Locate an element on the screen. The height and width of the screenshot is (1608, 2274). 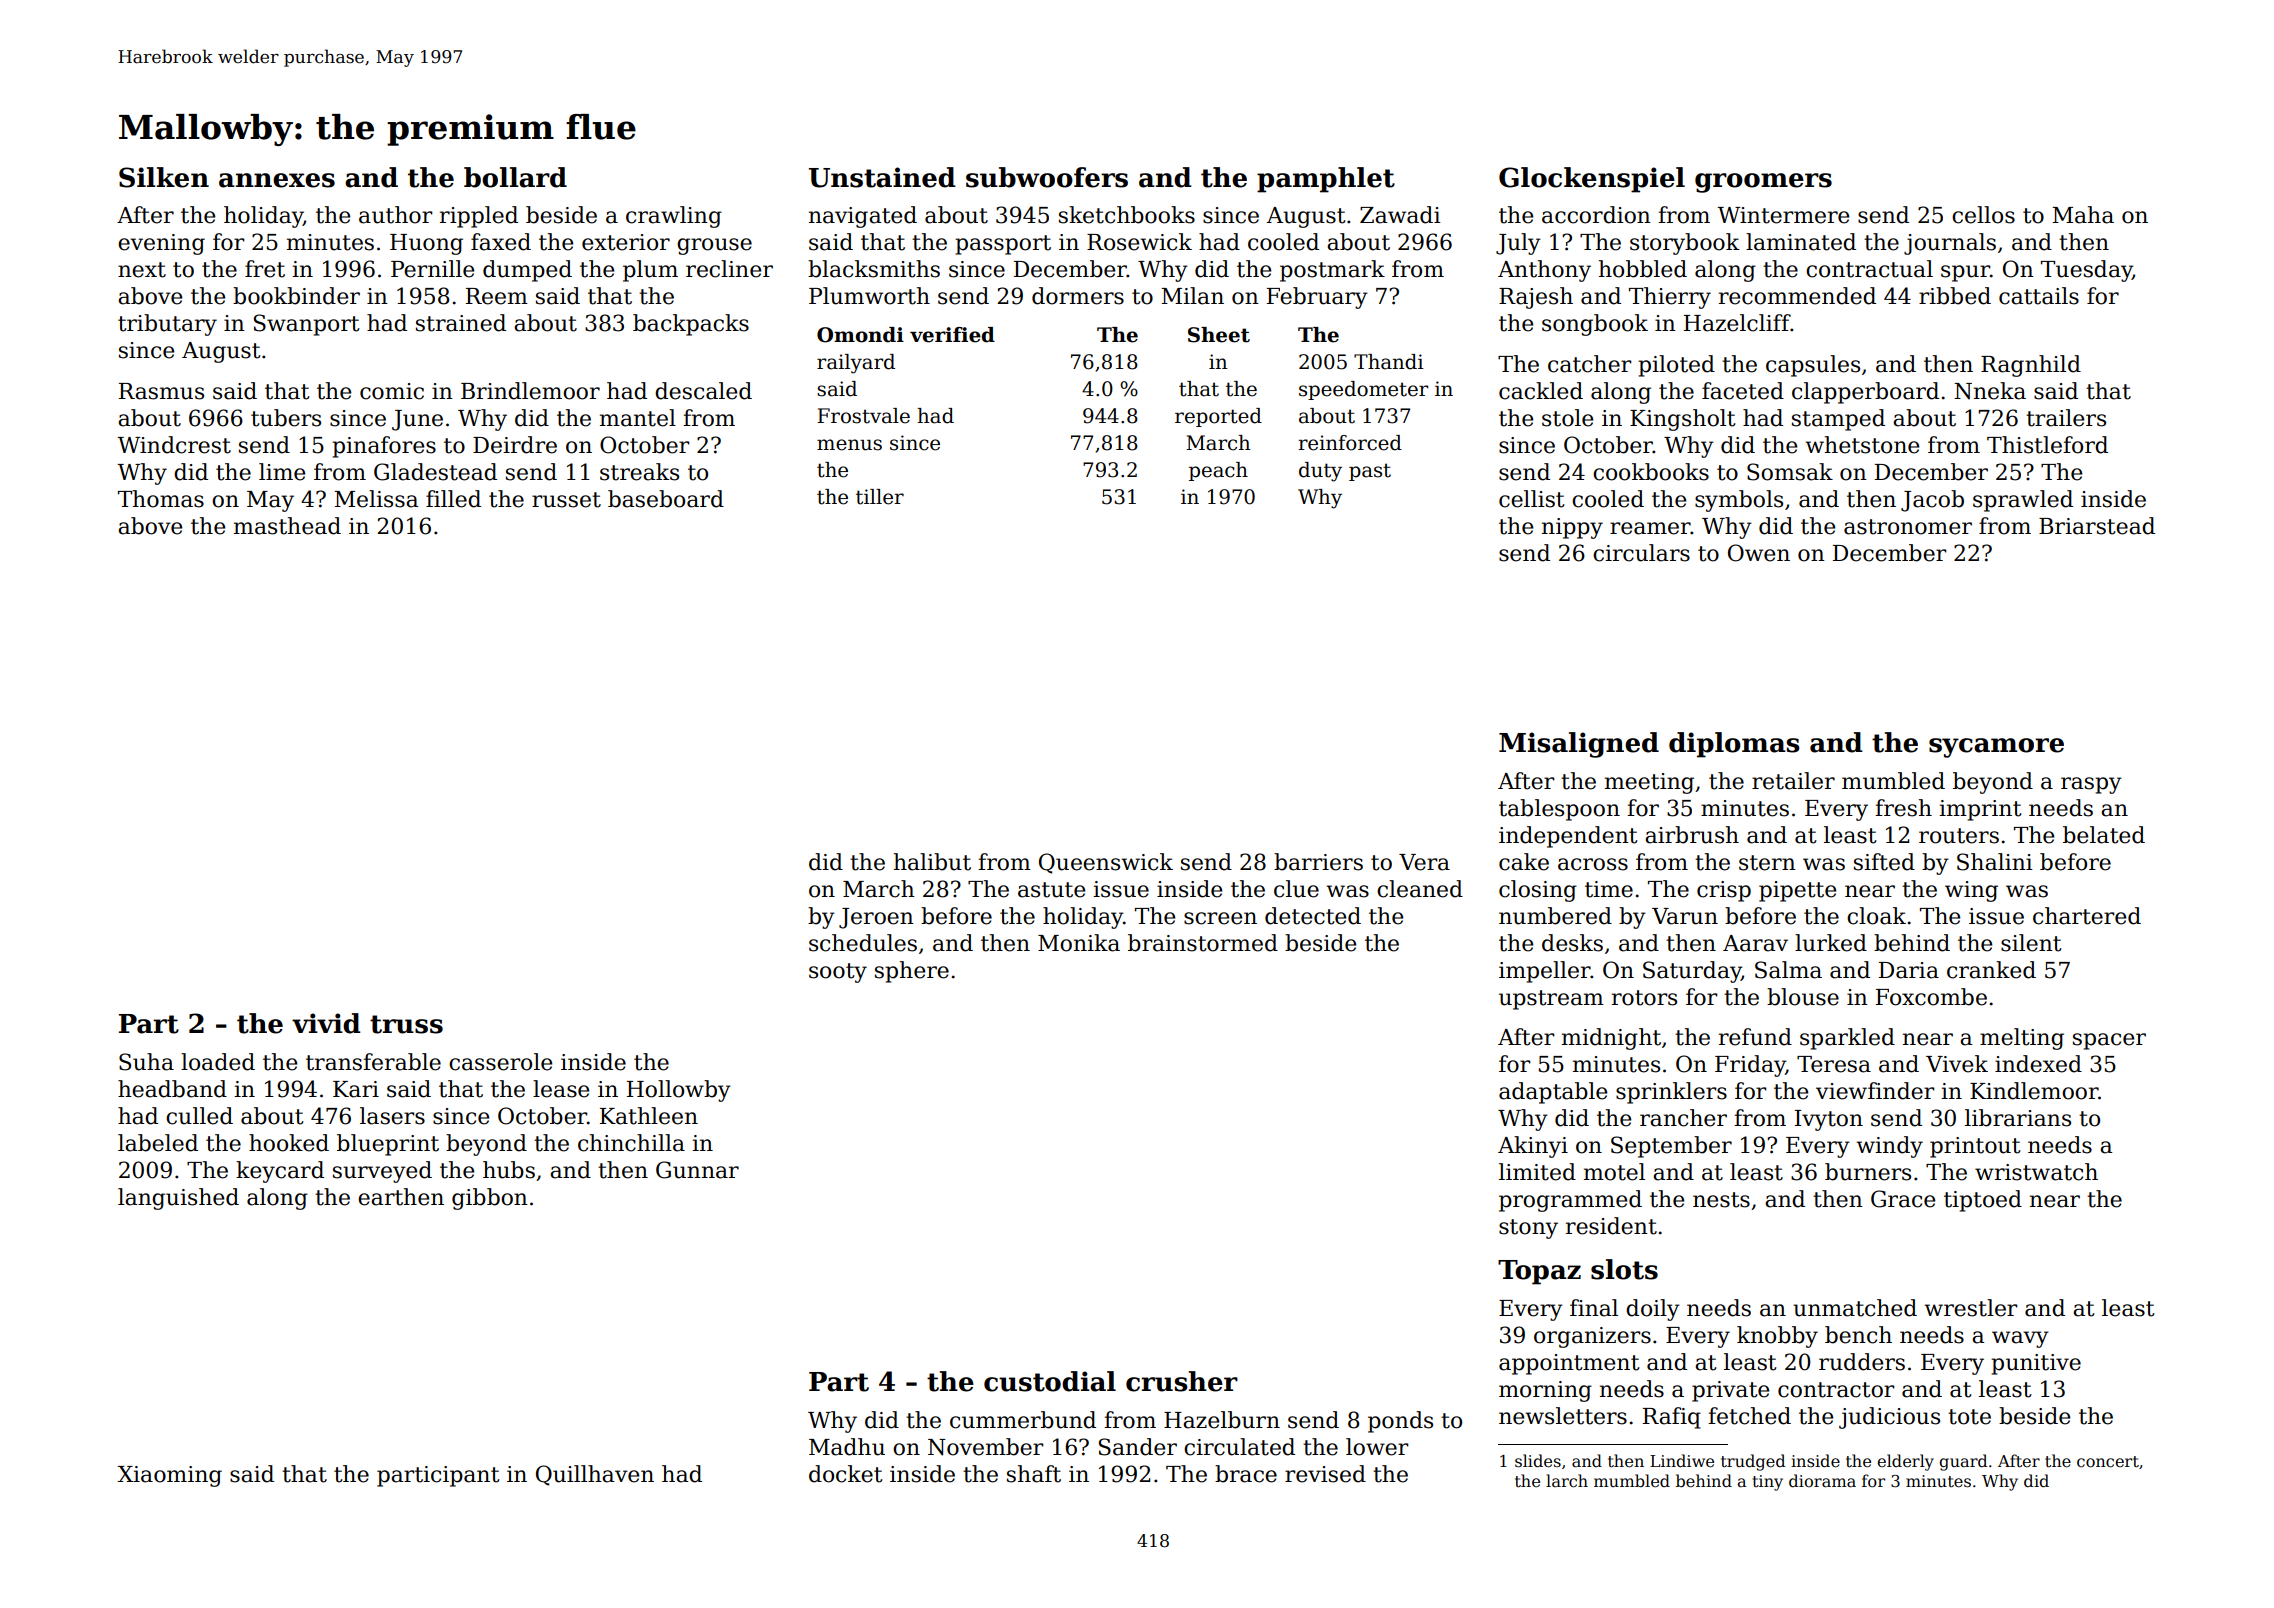
hubs is located at coordinates (509, 1170).
